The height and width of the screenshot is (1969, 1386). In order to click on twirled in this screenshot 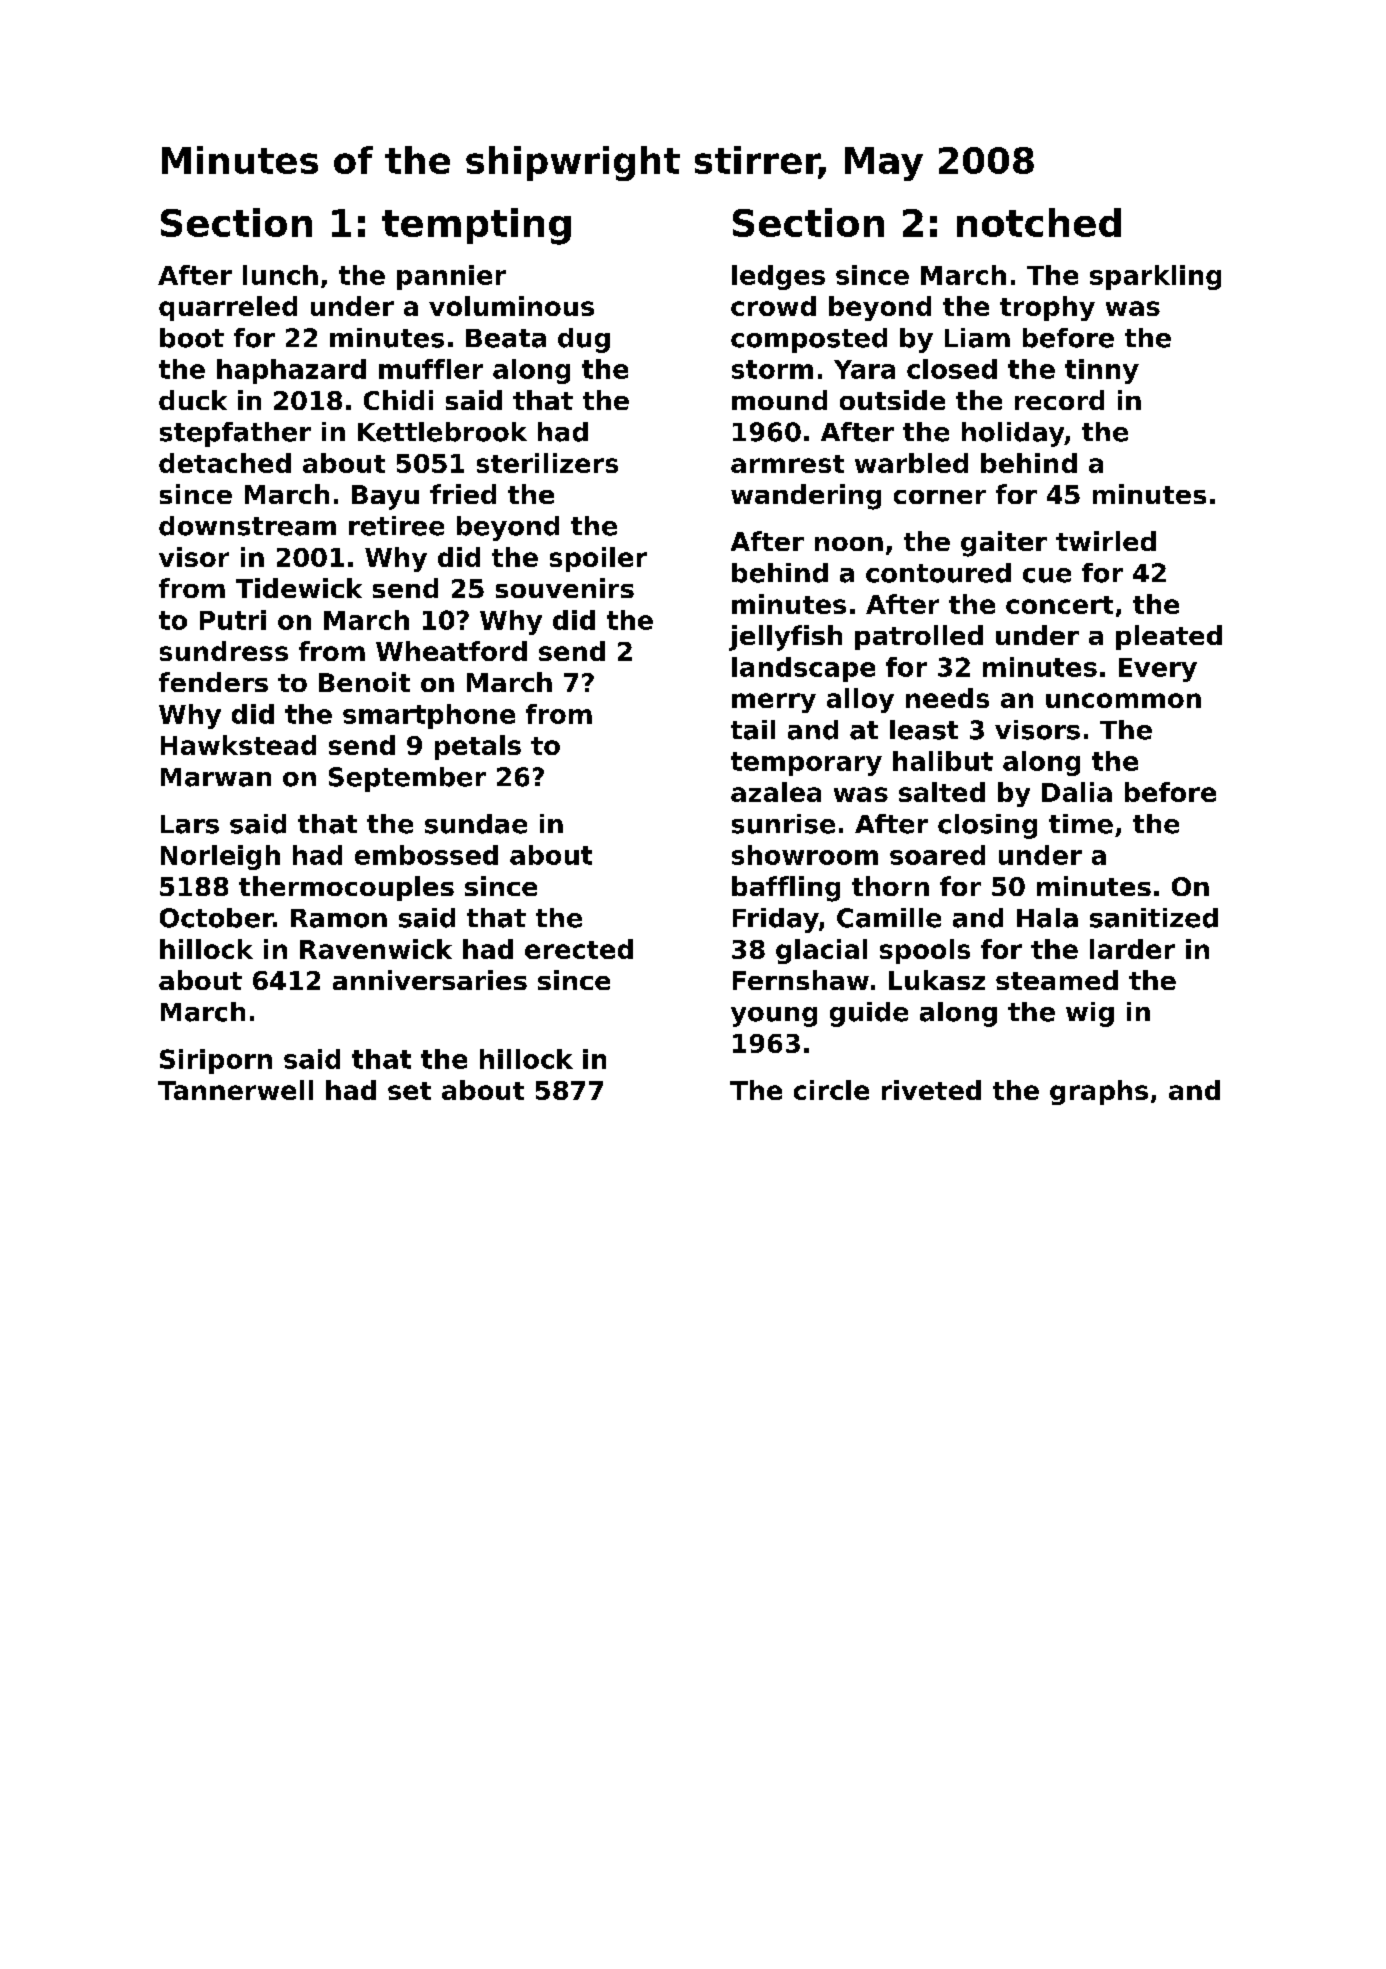, I will do `click(1106, 541)`.
